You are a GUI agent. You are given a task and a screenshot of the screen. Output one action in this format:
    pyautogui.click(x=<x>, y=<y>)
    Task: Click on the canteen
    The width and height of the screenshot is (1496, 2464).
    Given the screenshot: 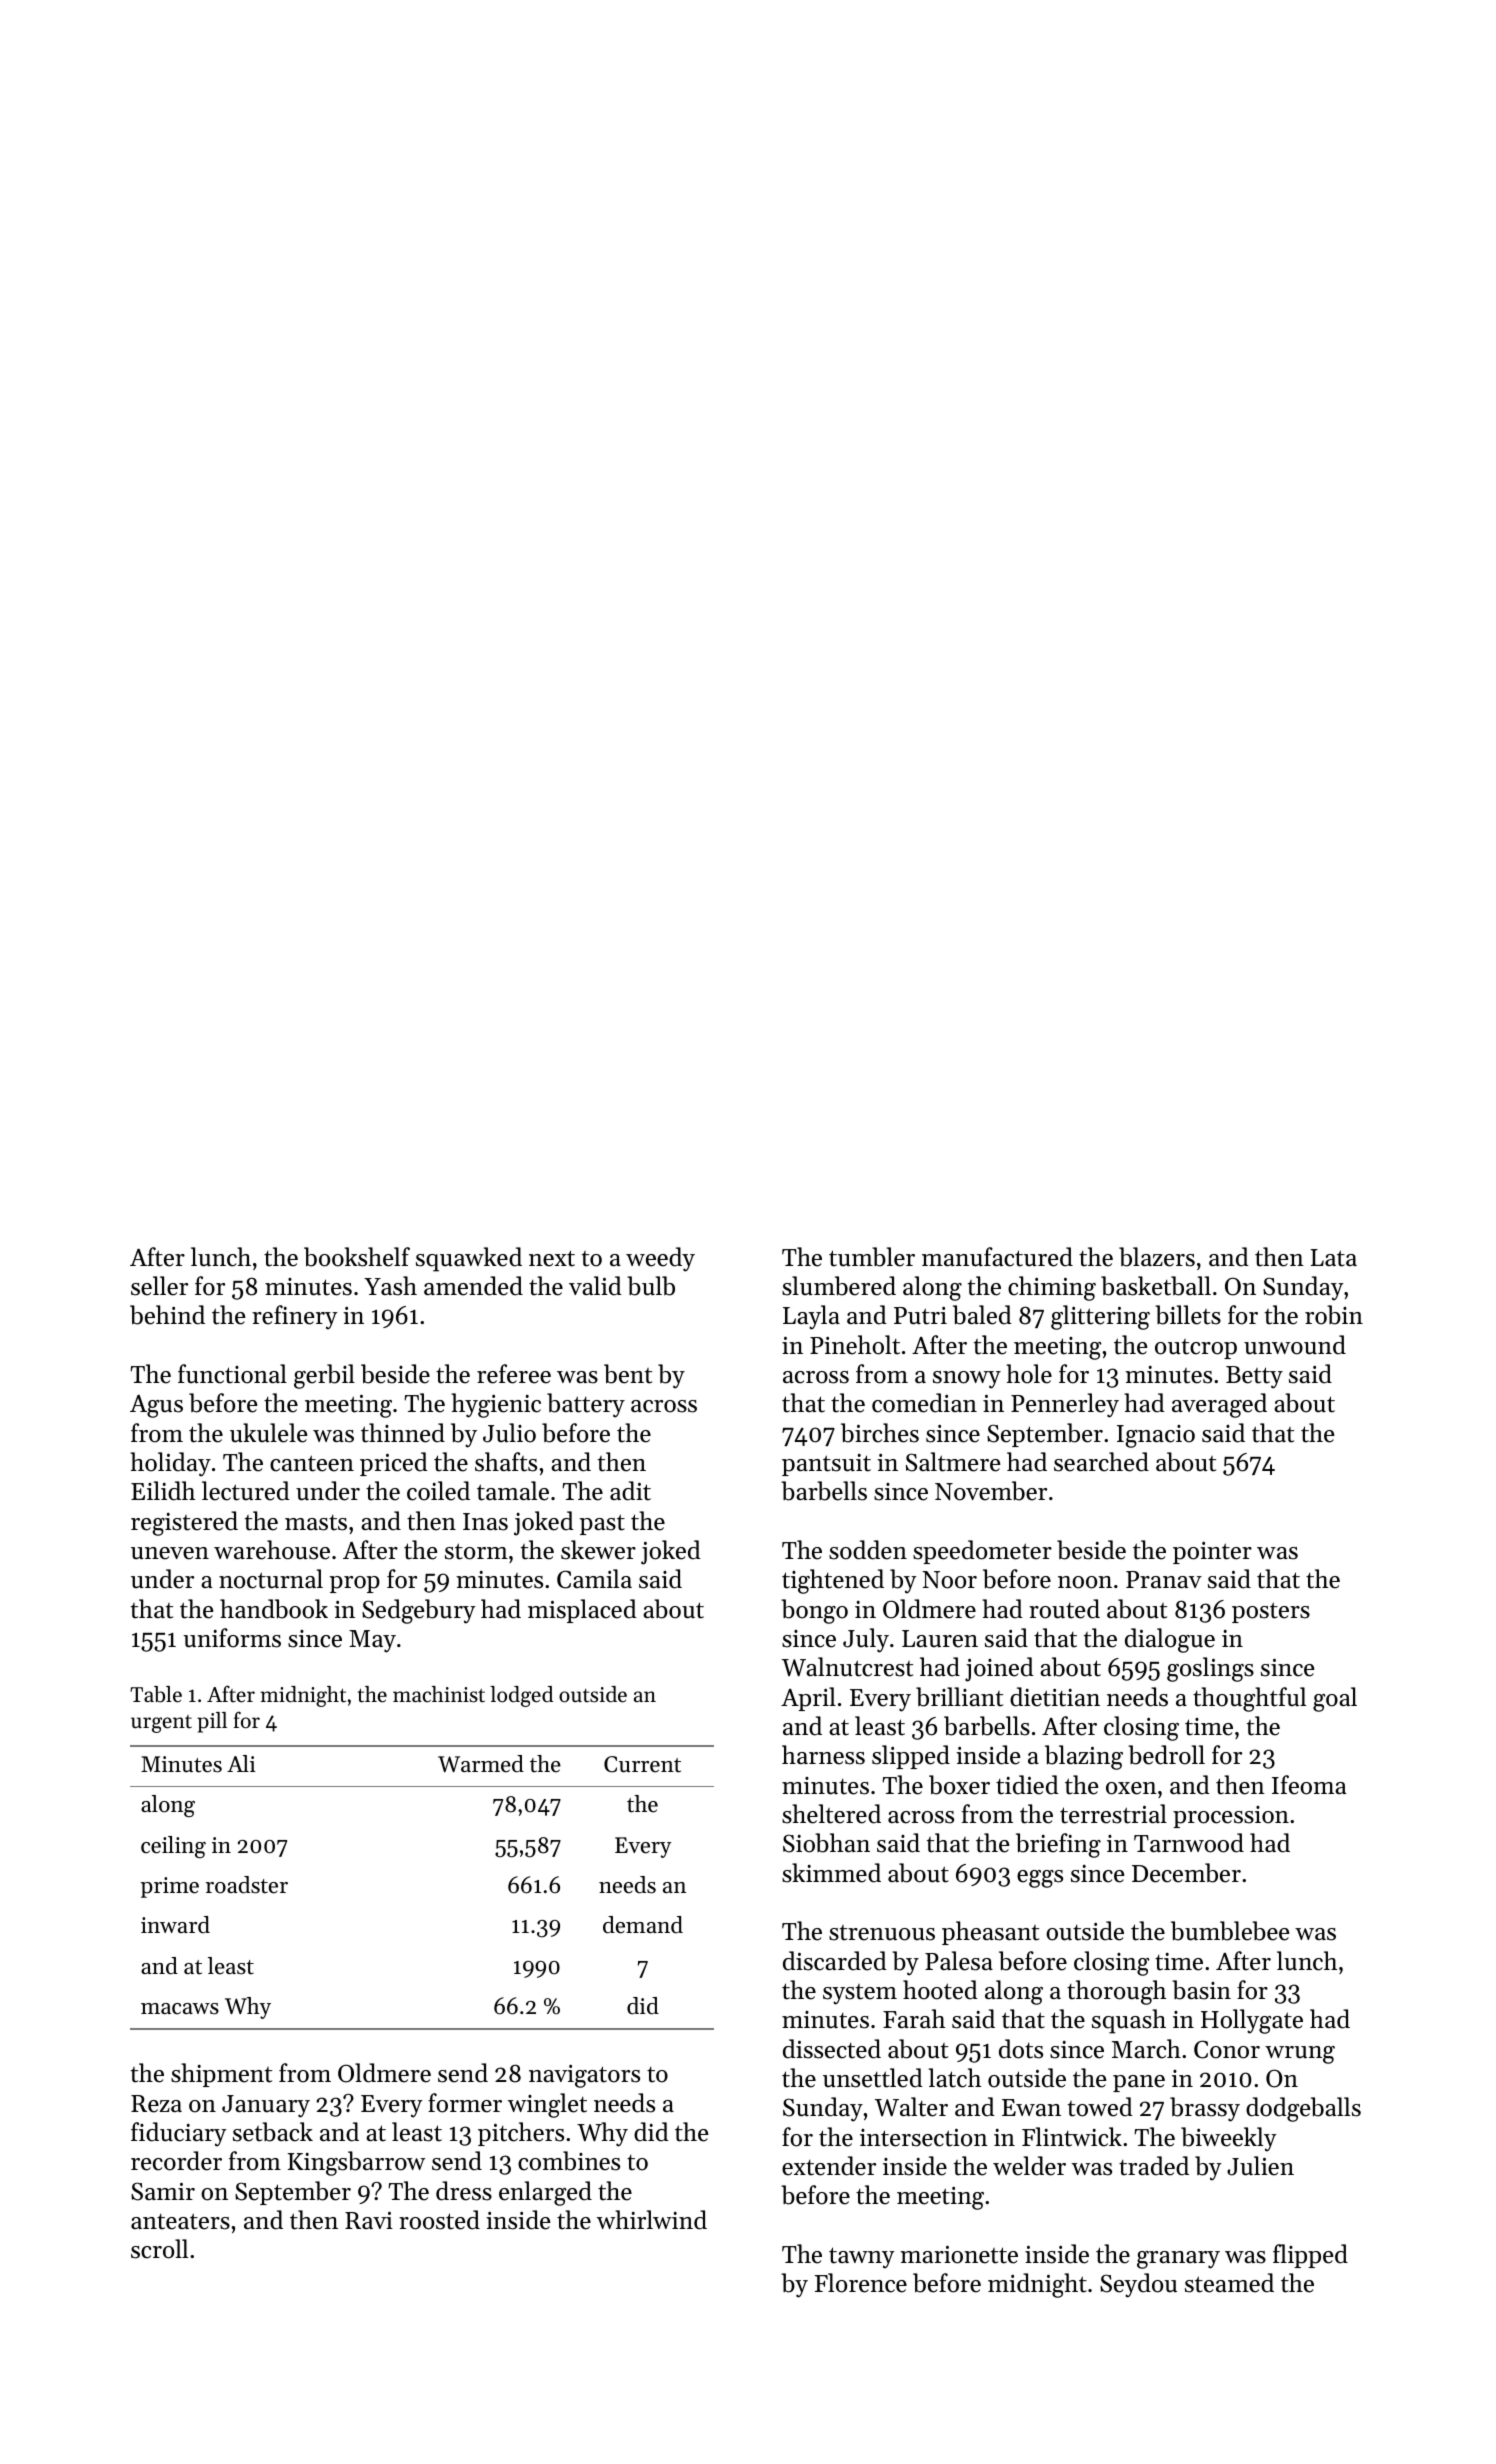 What is the action you would take?
    pyautogui.click(x=312, y=1463)
